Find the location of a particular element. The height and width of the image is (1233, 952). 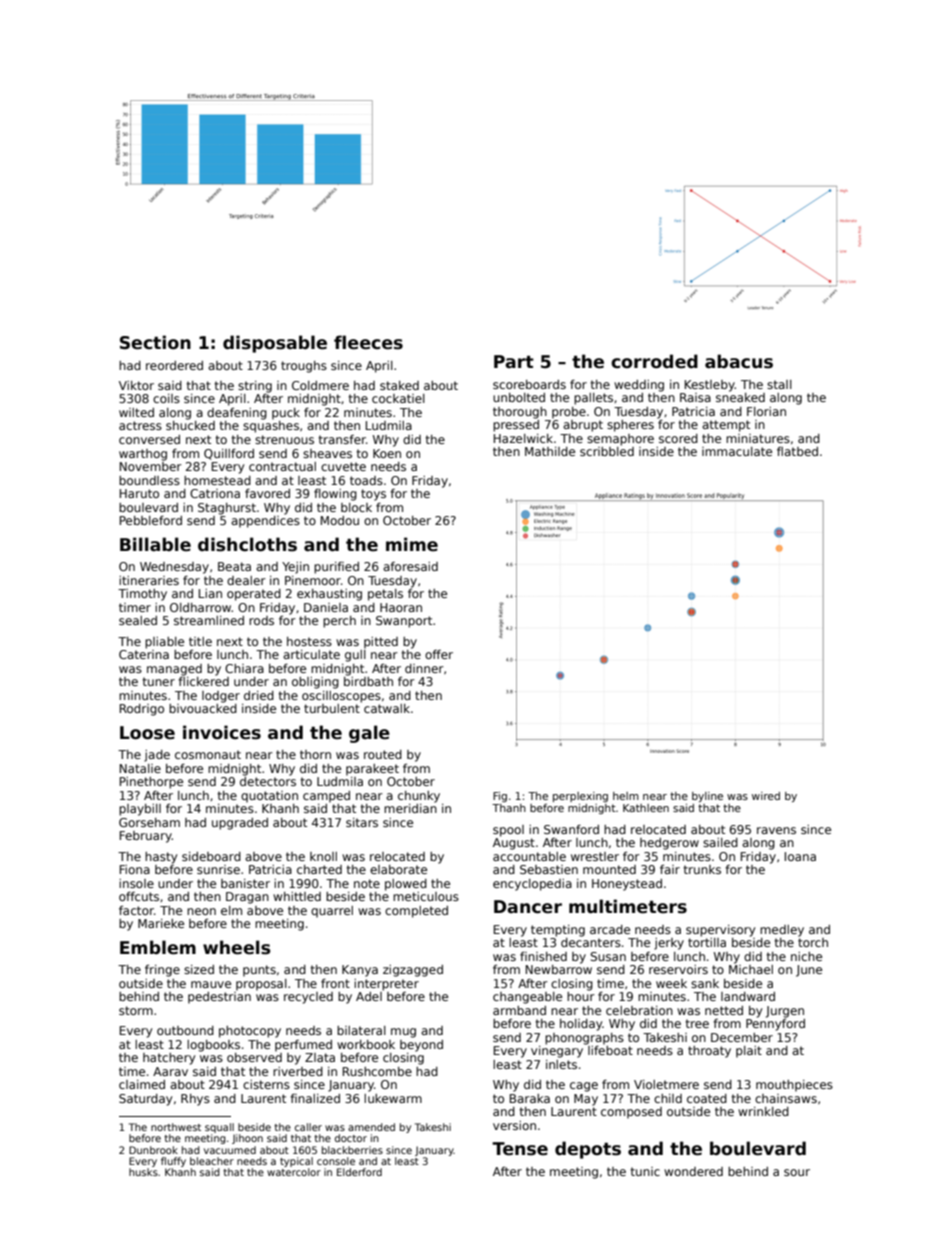

insole is located at coordinates (136, 883).
